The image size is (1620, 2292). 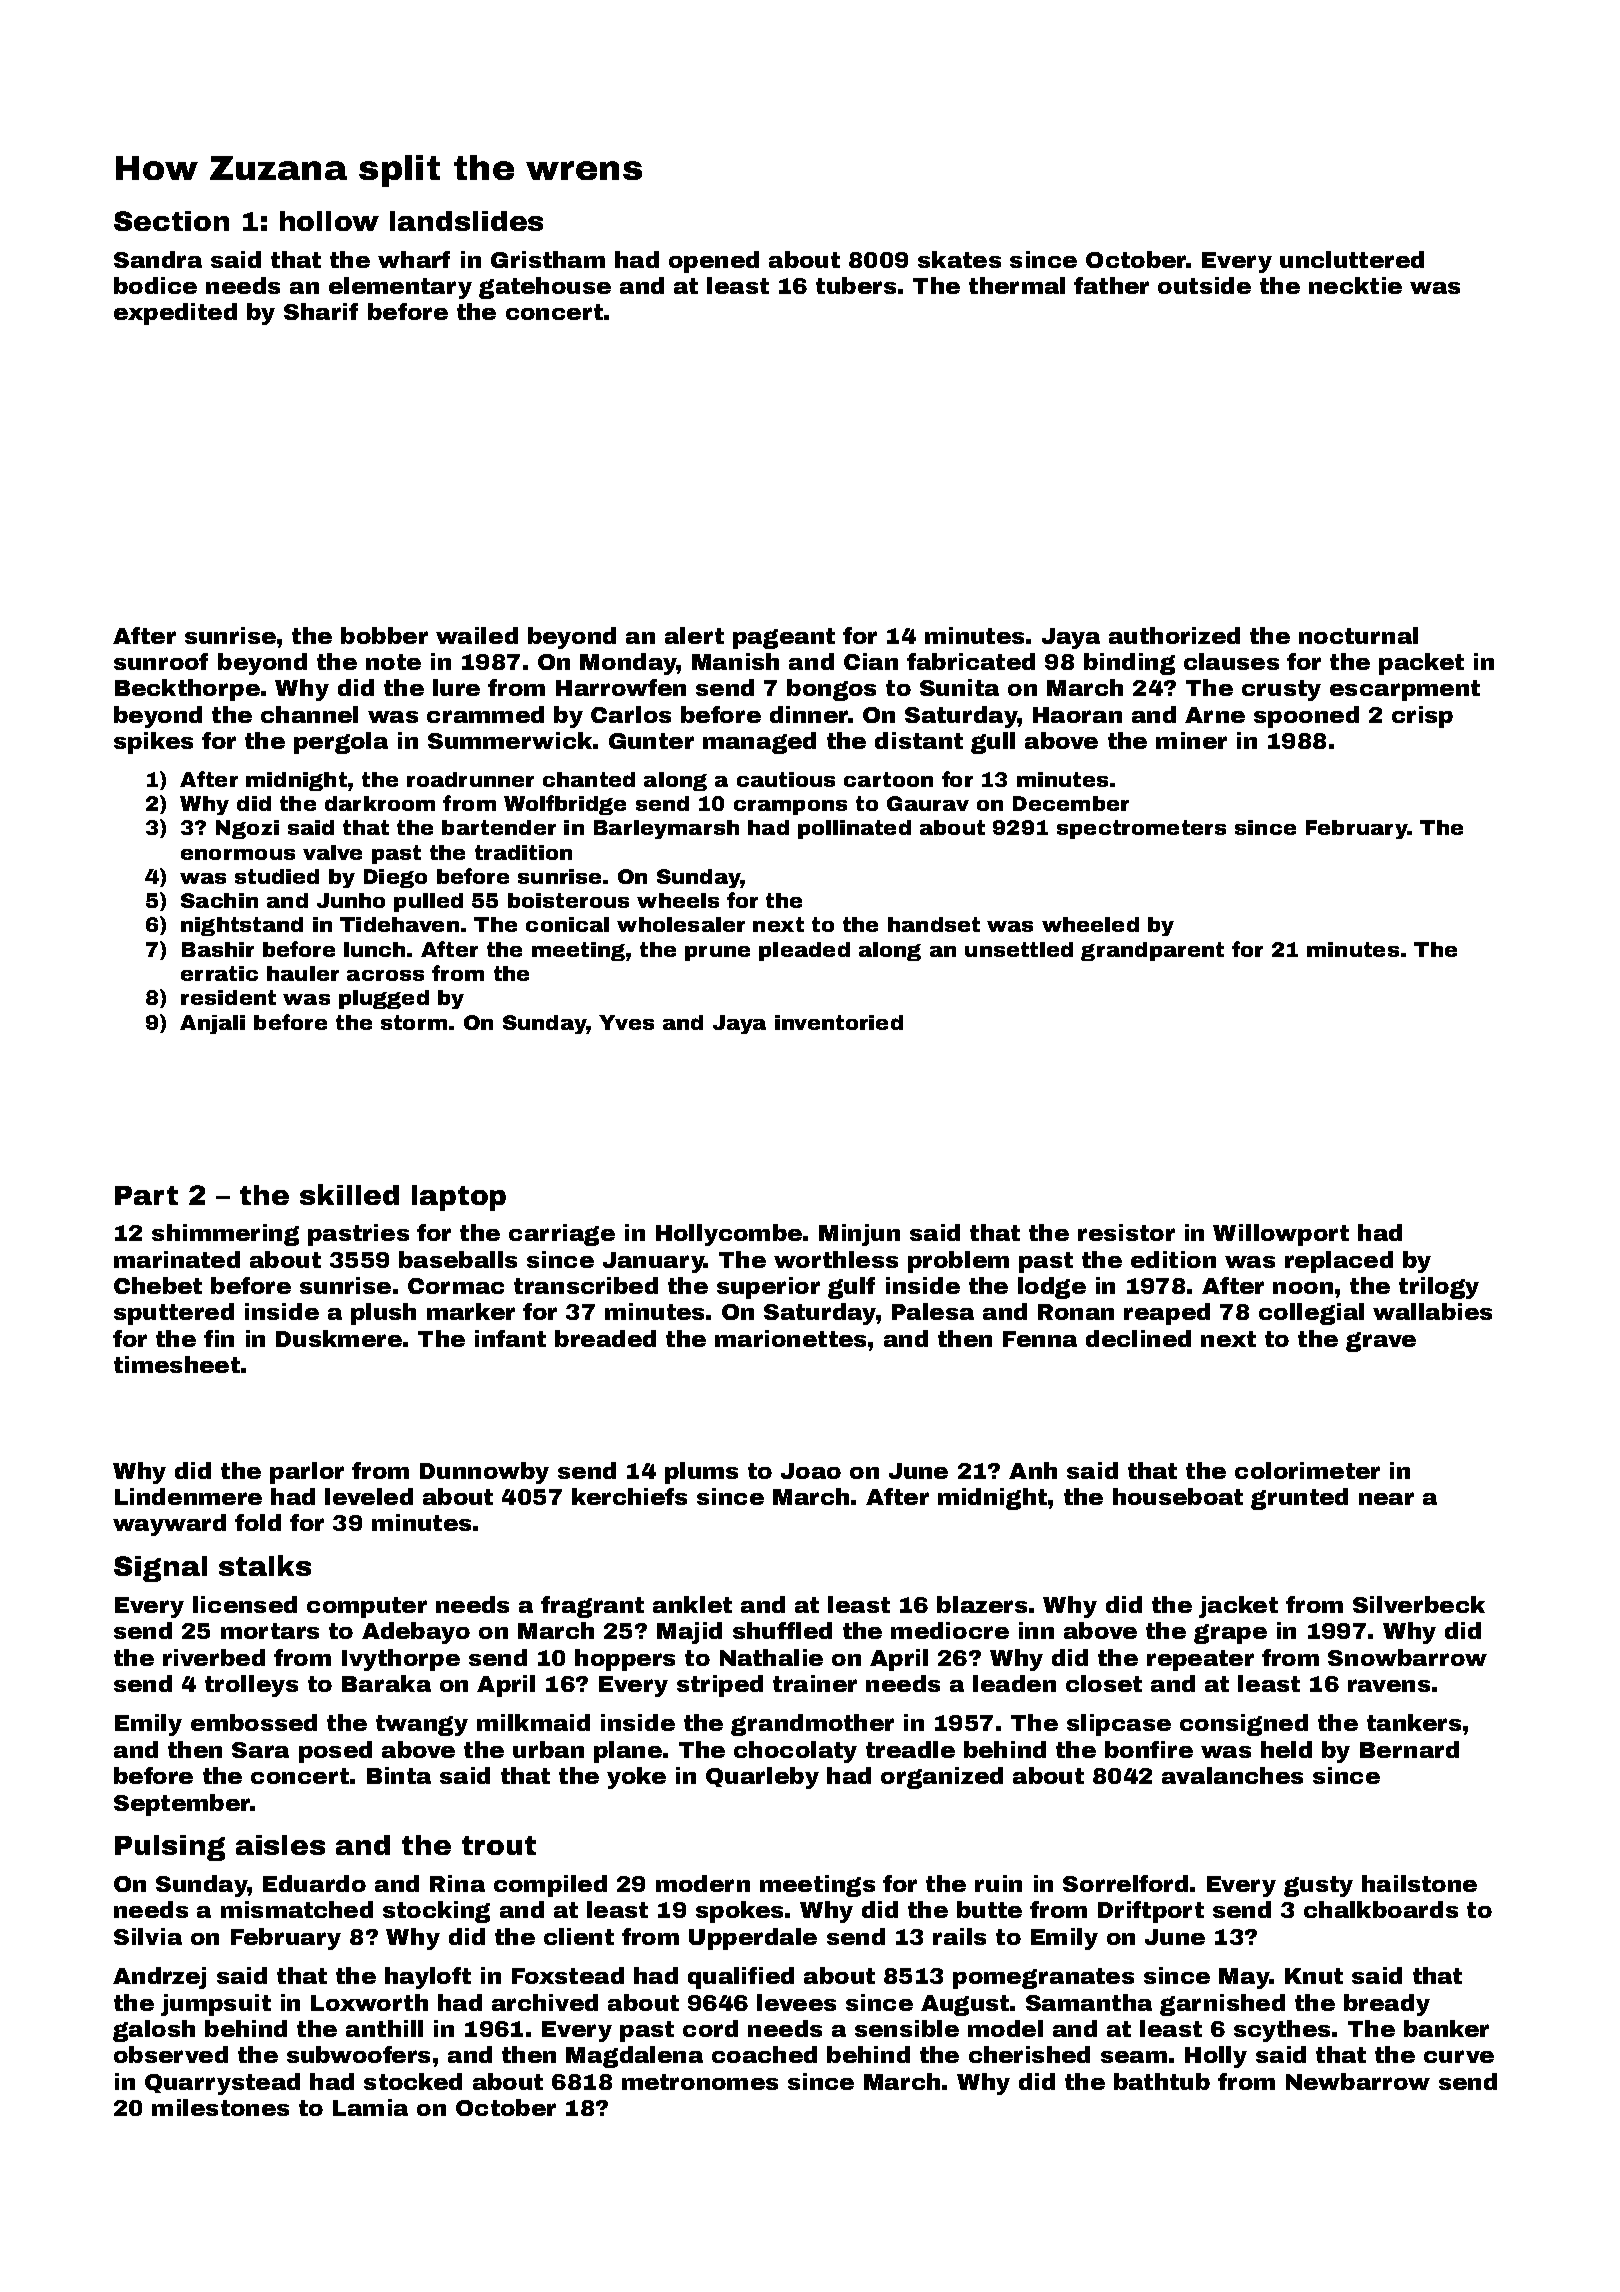 I want to click on crisp, so click(x=1422, y=717).
